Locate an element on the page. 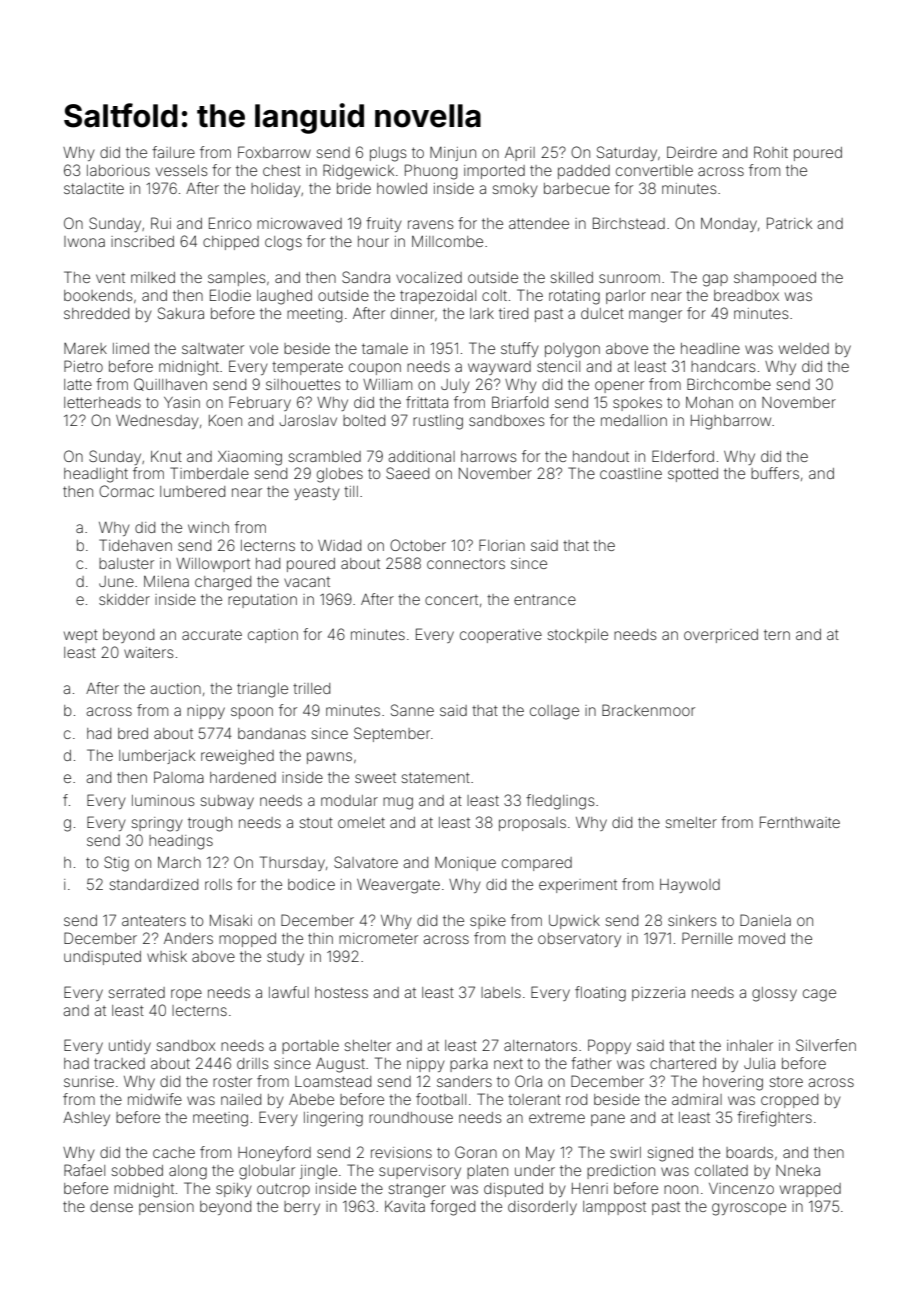  attendee is located at coordinates (539, 223).
